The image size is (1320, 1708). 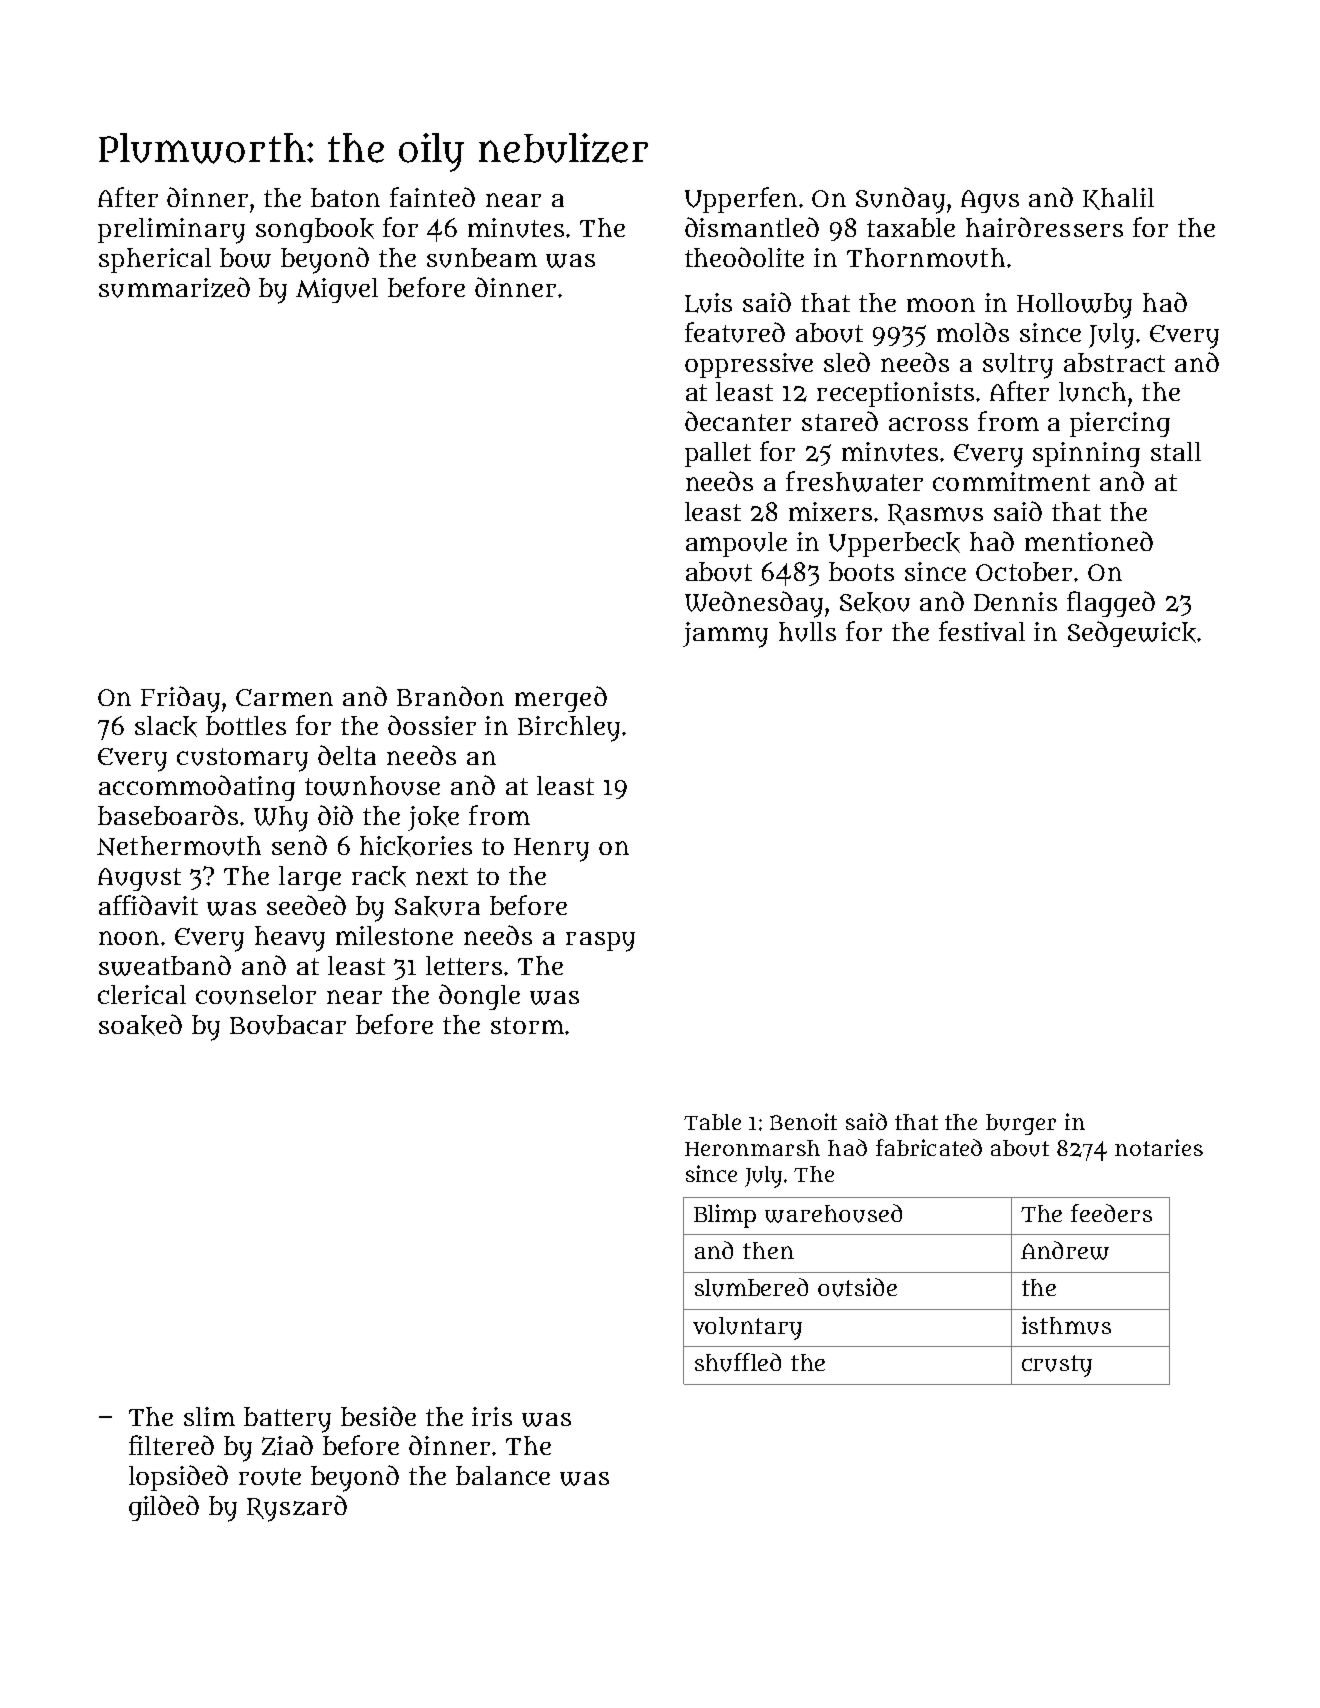 What do you see at coordinates (1176, 451) in the screenshot?
I see `stall` at bounding box center [1176, 451].
